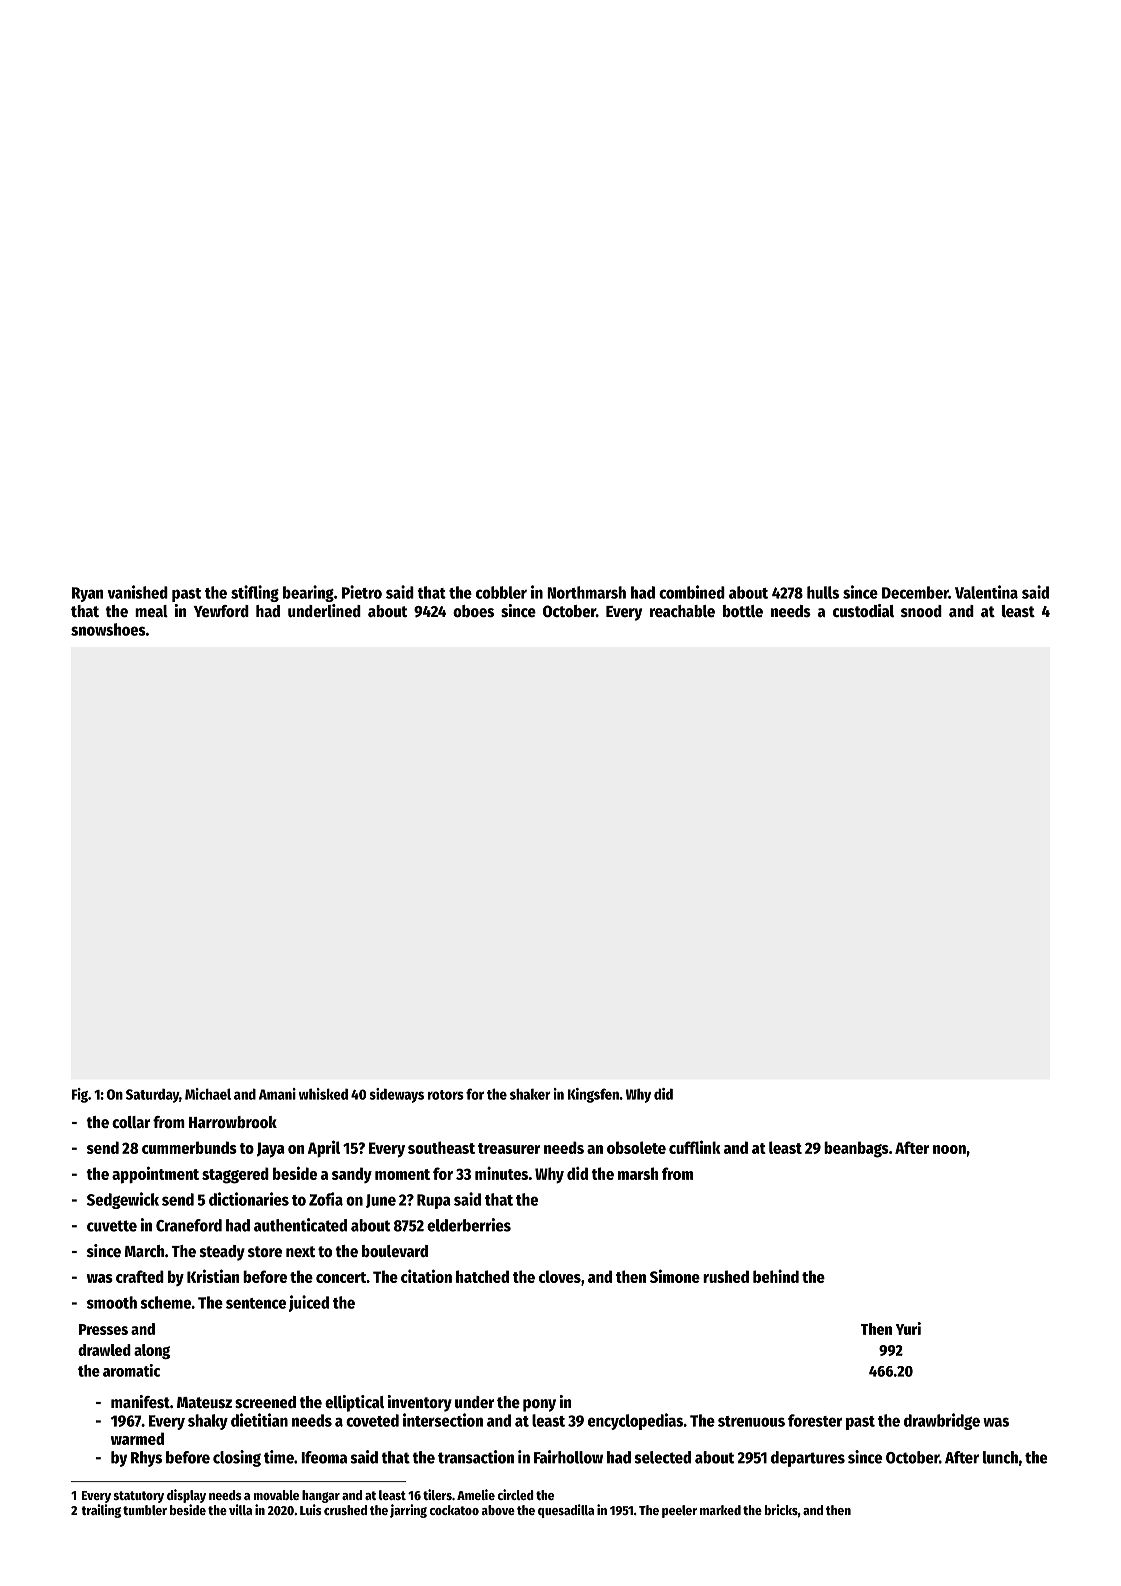 The width and height of the screenshot is (1121, 1586). Describe the element at coordinates (469, 1225) in the screenshot. I see `elderberries` at that location.
